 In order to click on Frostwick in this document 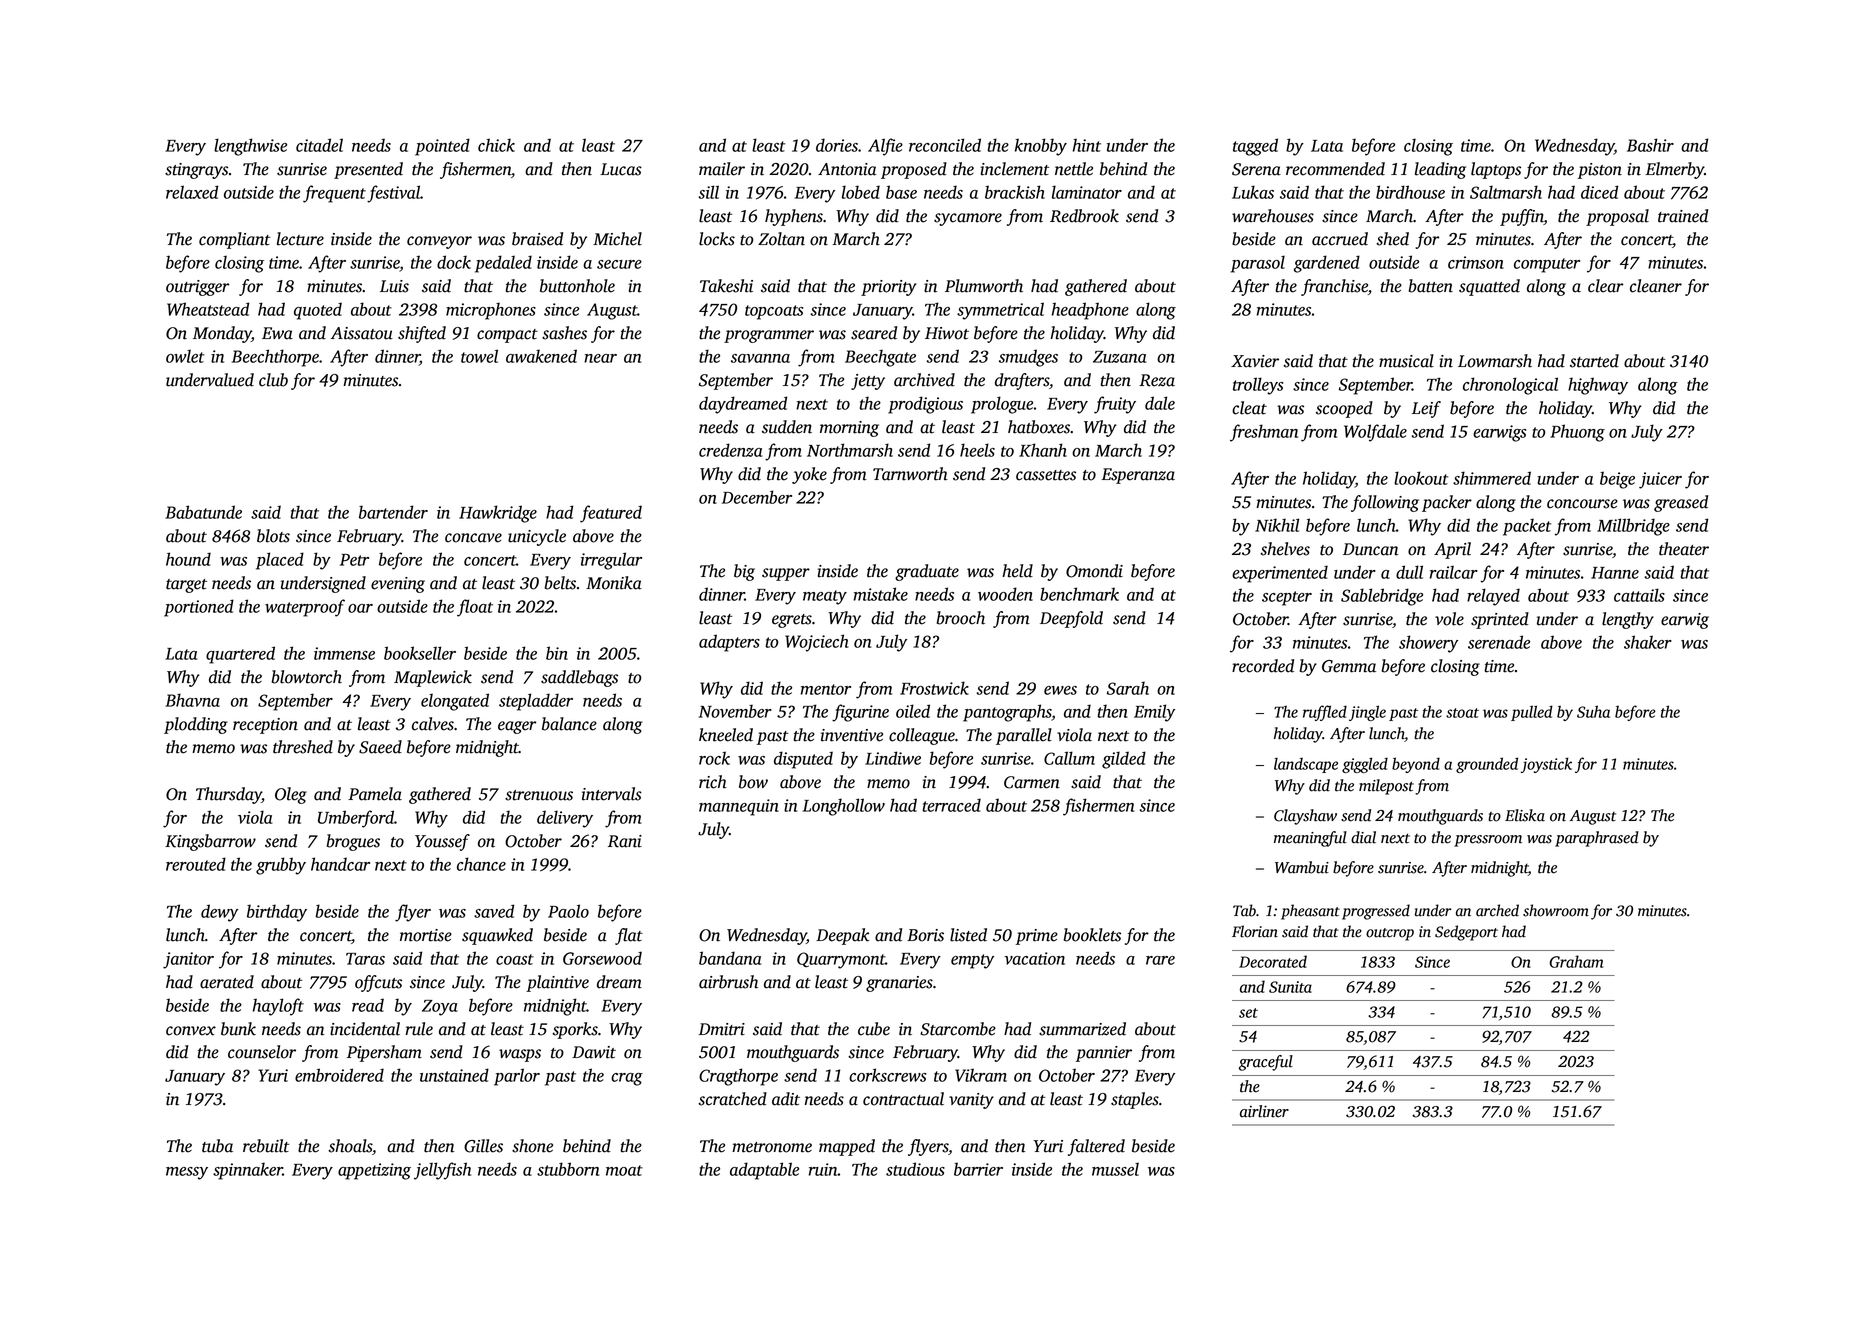, I will do `click(934, 688)`.
